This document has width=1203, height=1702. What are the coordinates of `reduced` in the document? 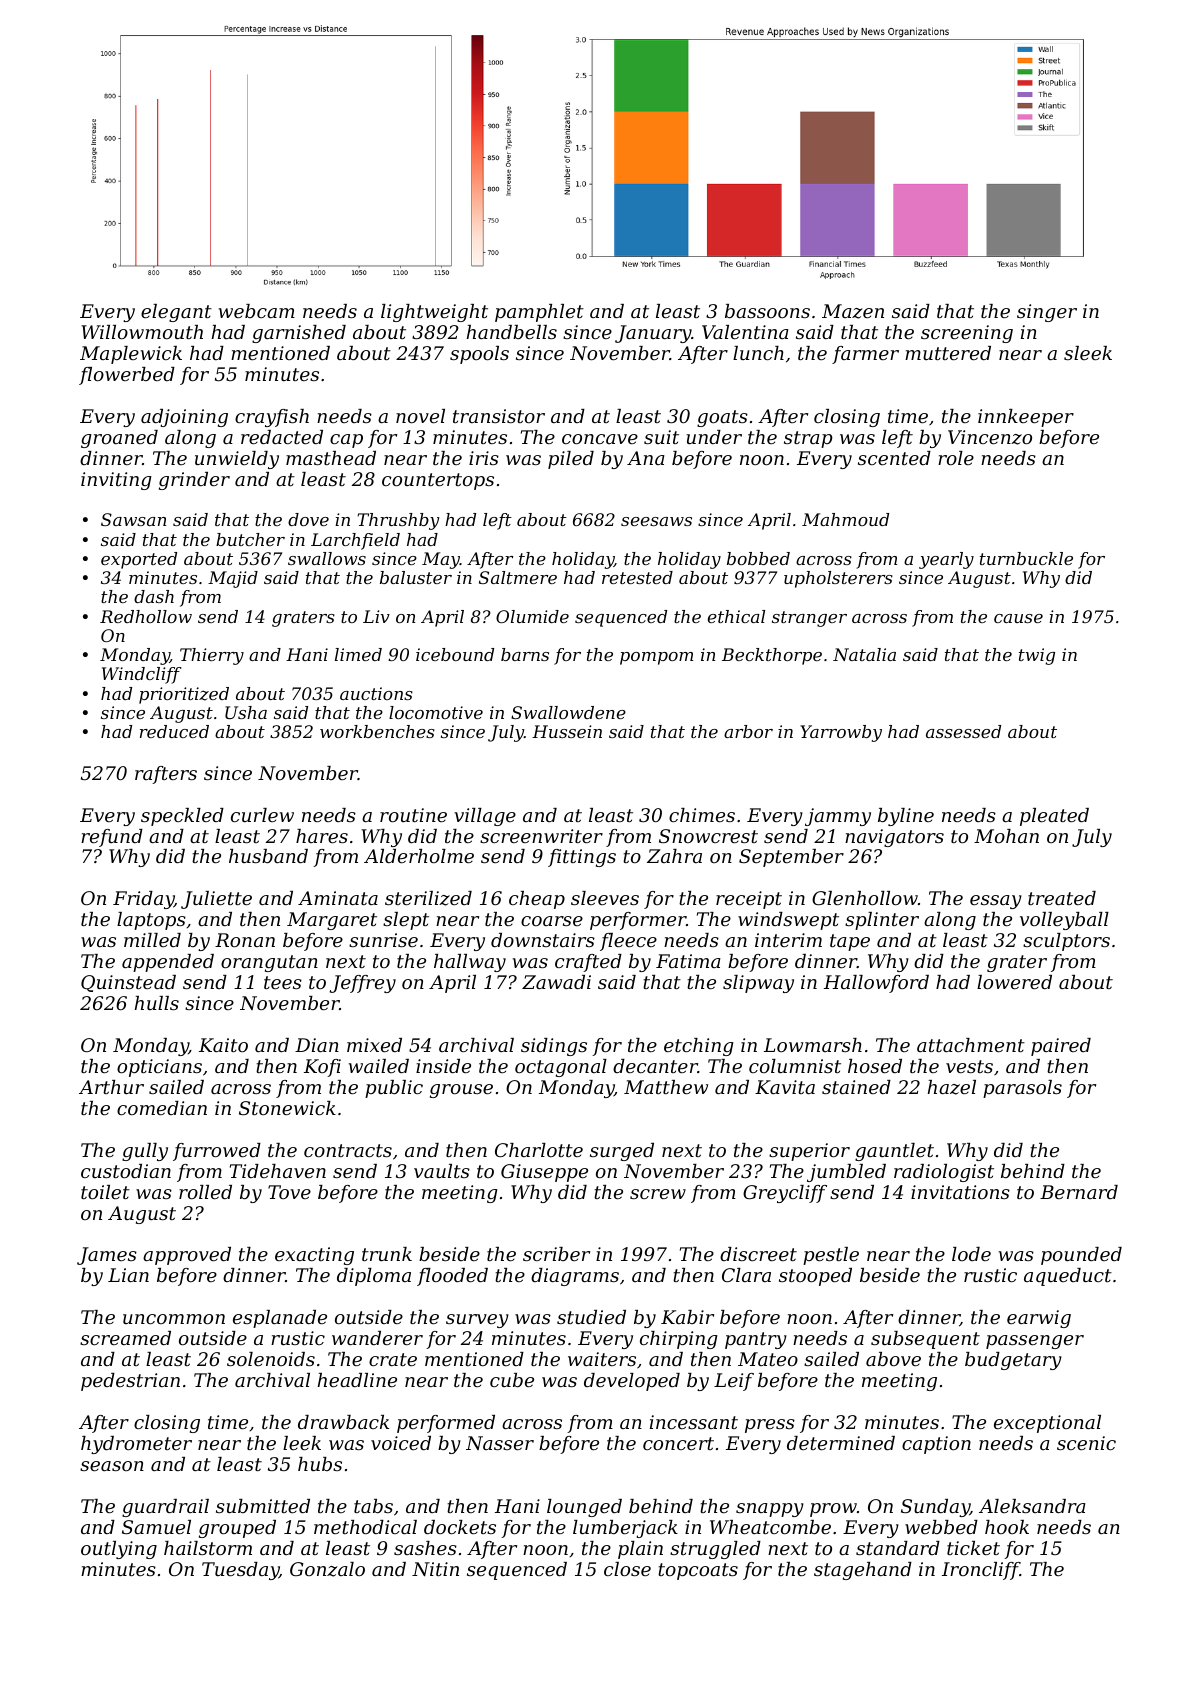 It's located at (174, 731).
